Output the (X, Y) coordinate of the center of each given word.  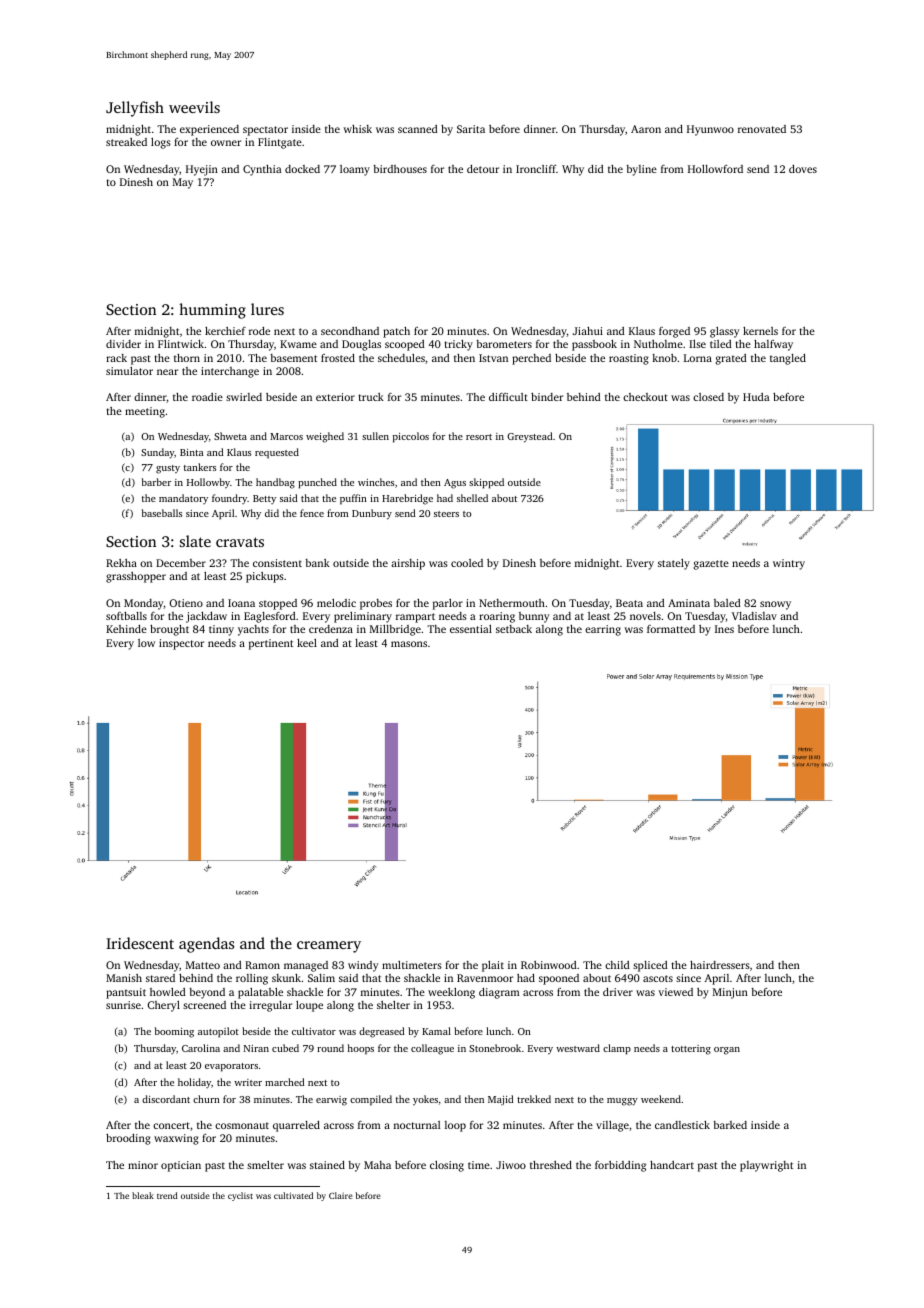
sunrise (123, 1005)
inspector (181, 644)
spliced (650, 966)
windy (363, 966)
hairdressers (720, 965)
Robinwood (549, 965)
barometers (504, 344)
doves (803, 169)
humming (212, 311)
